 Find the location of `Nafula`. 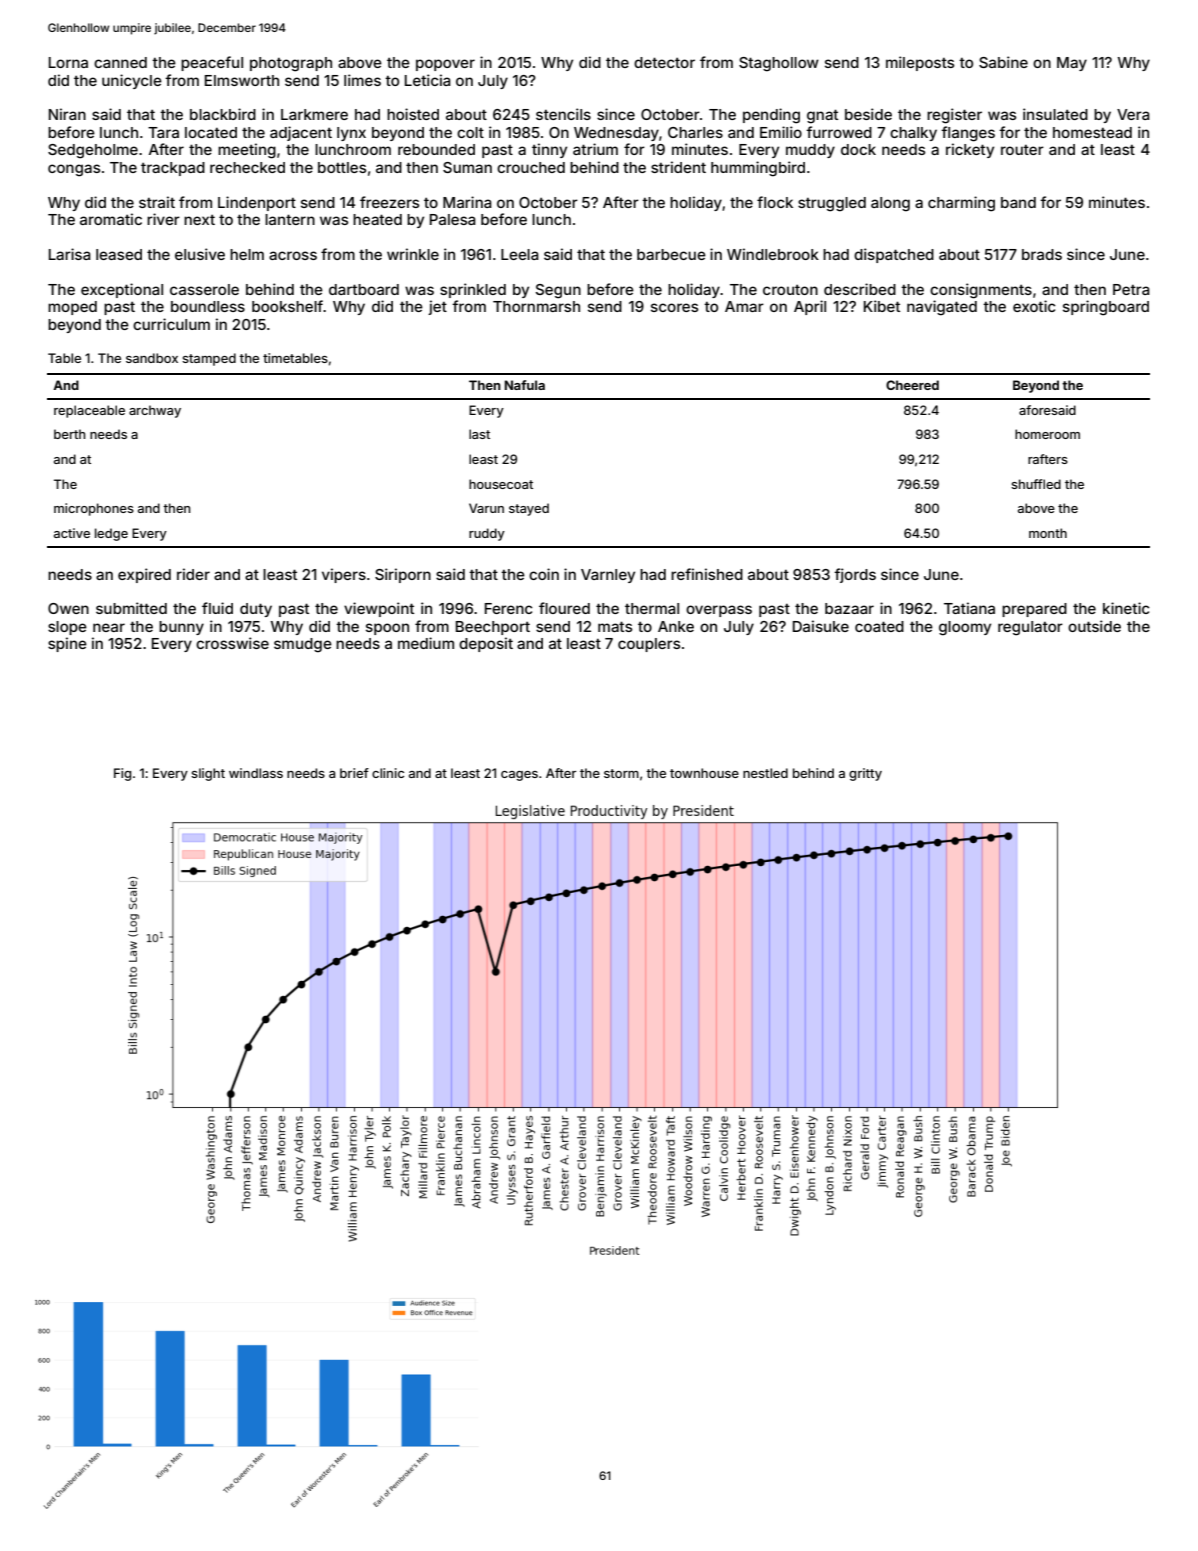

Nafula is located at coordinates (524, 385).
